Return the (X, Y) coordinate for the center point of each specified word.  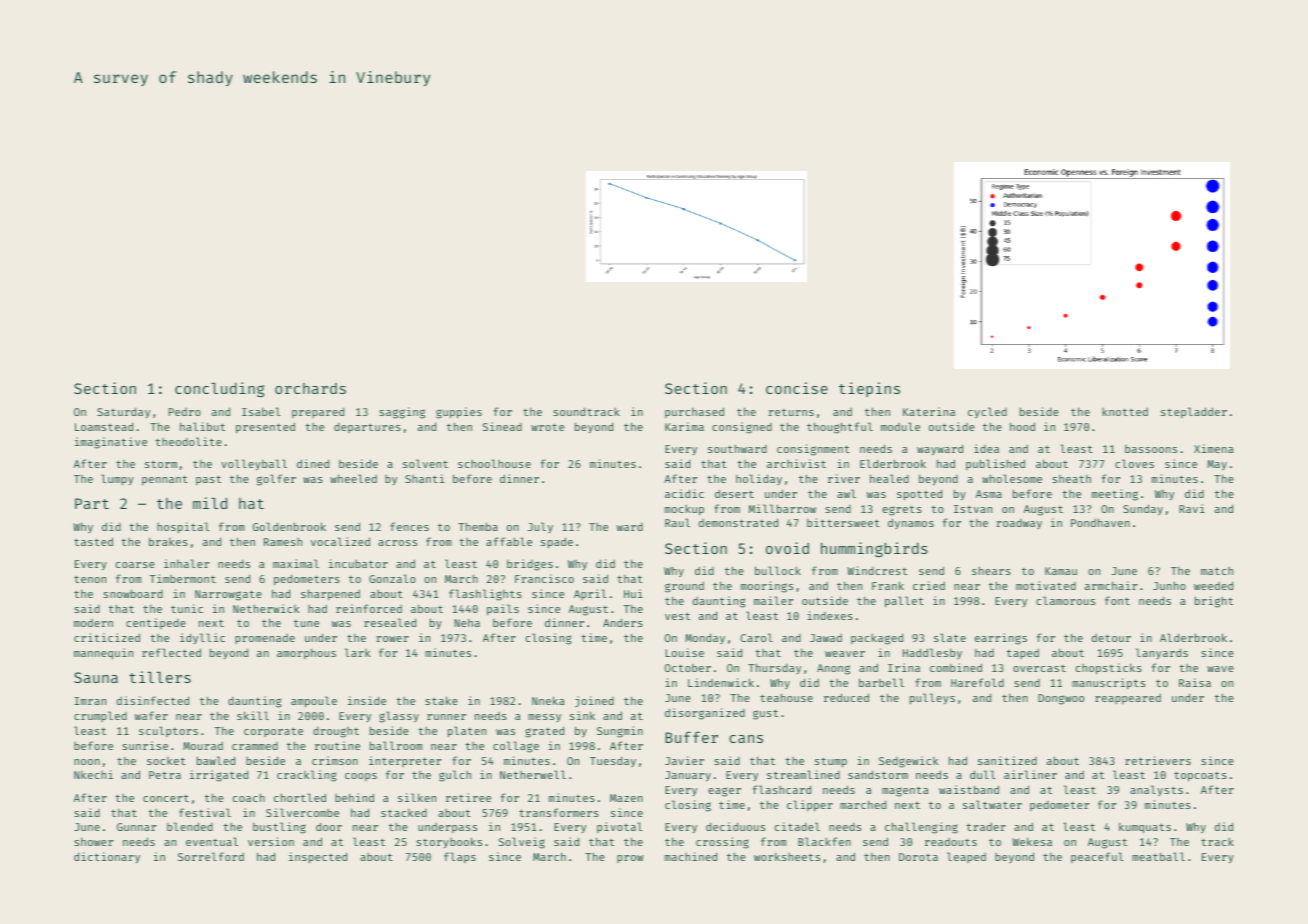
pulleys (932, 699)
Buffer (691, 737)
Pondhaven (1100, 522)
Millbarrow (782, 508)
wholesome (1012, 478)
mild (210, 503)
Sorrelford (211, 856)
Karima (684, 426)
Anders (623, 622)
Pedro (185, 412)
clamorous (1065, 600)
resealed (390, 622)
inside (367, 700)
